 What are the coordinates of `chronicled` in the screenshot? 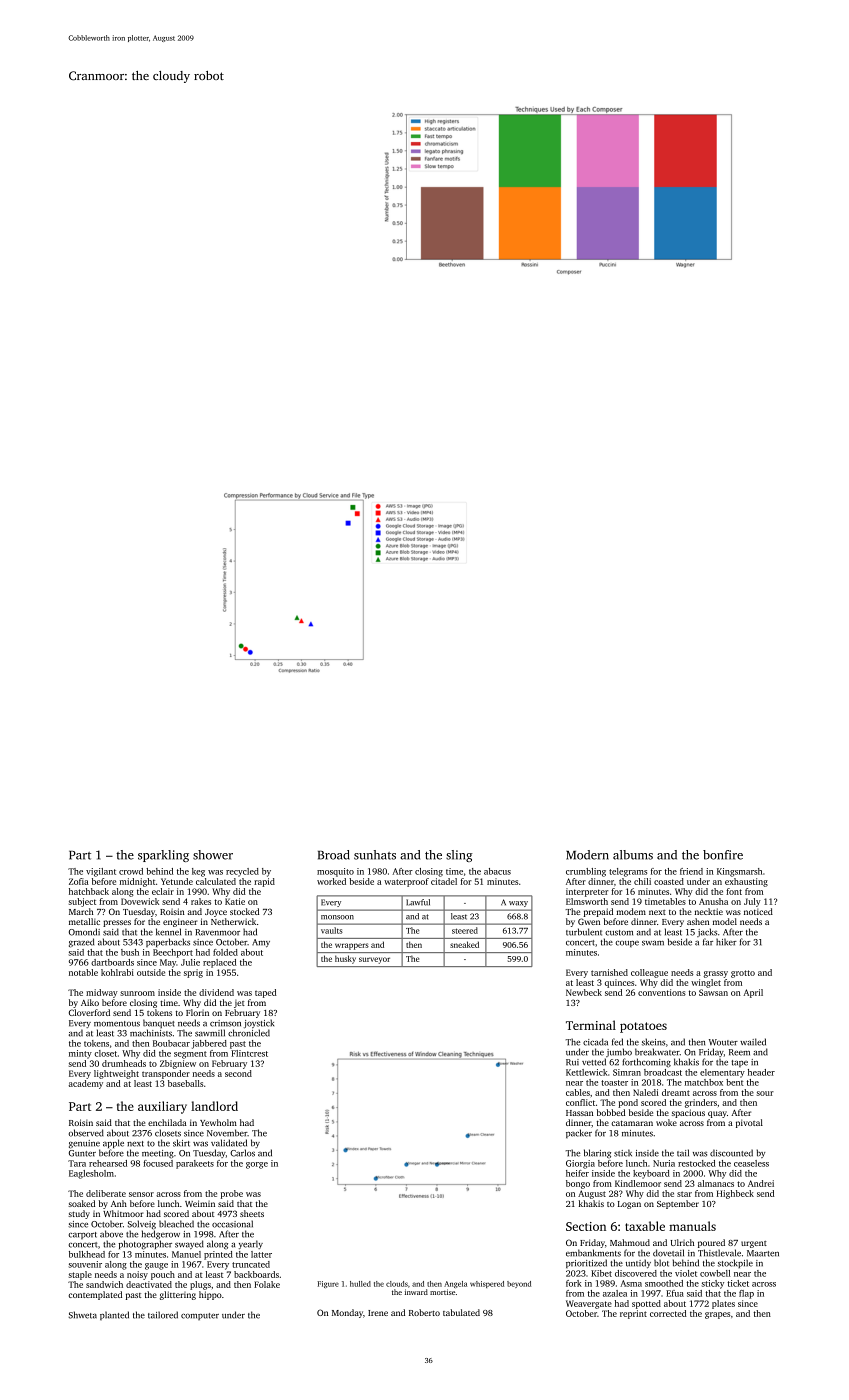 It's located at (249, 1033).
